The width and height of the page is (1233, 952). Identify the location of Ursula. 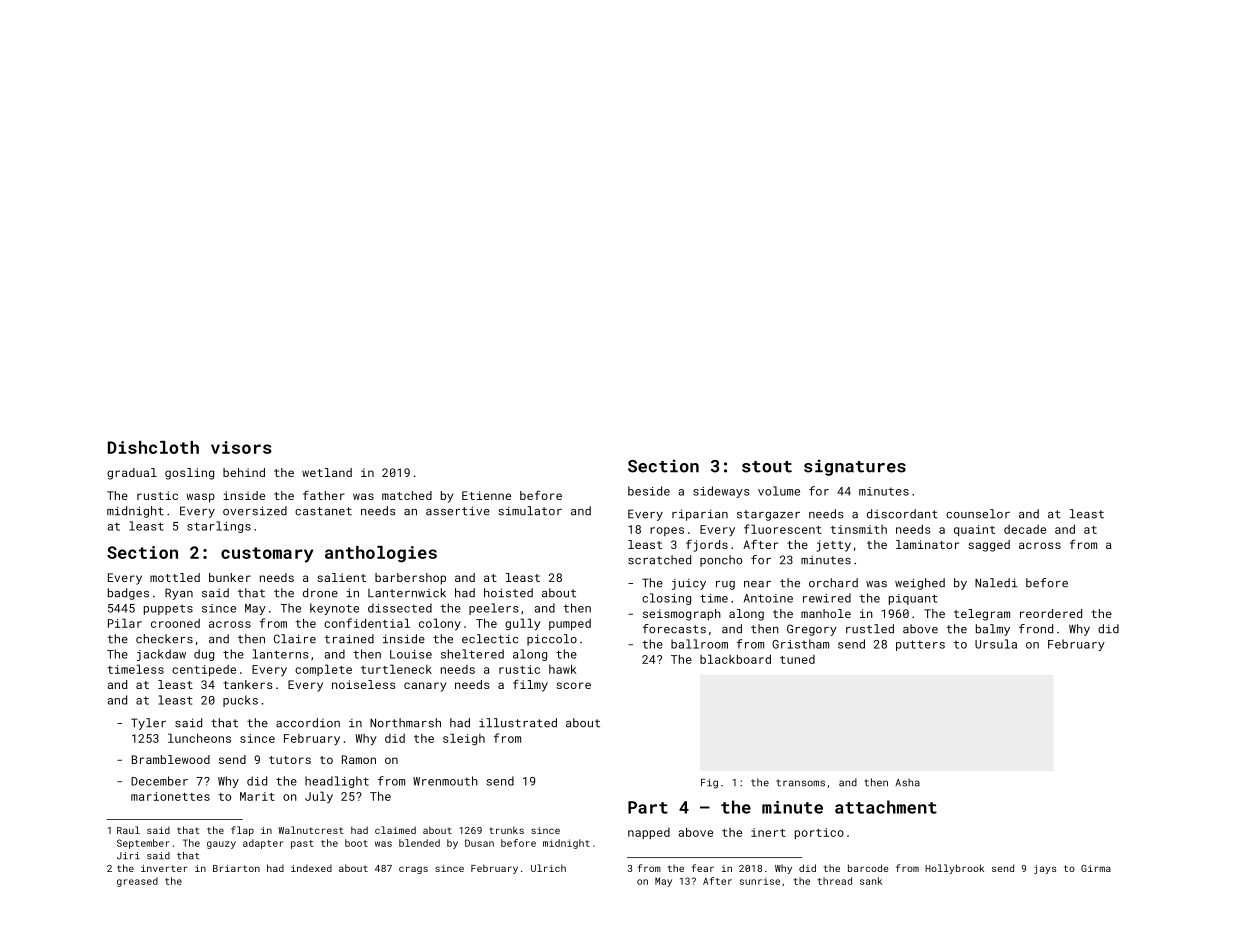
(996, 644).
